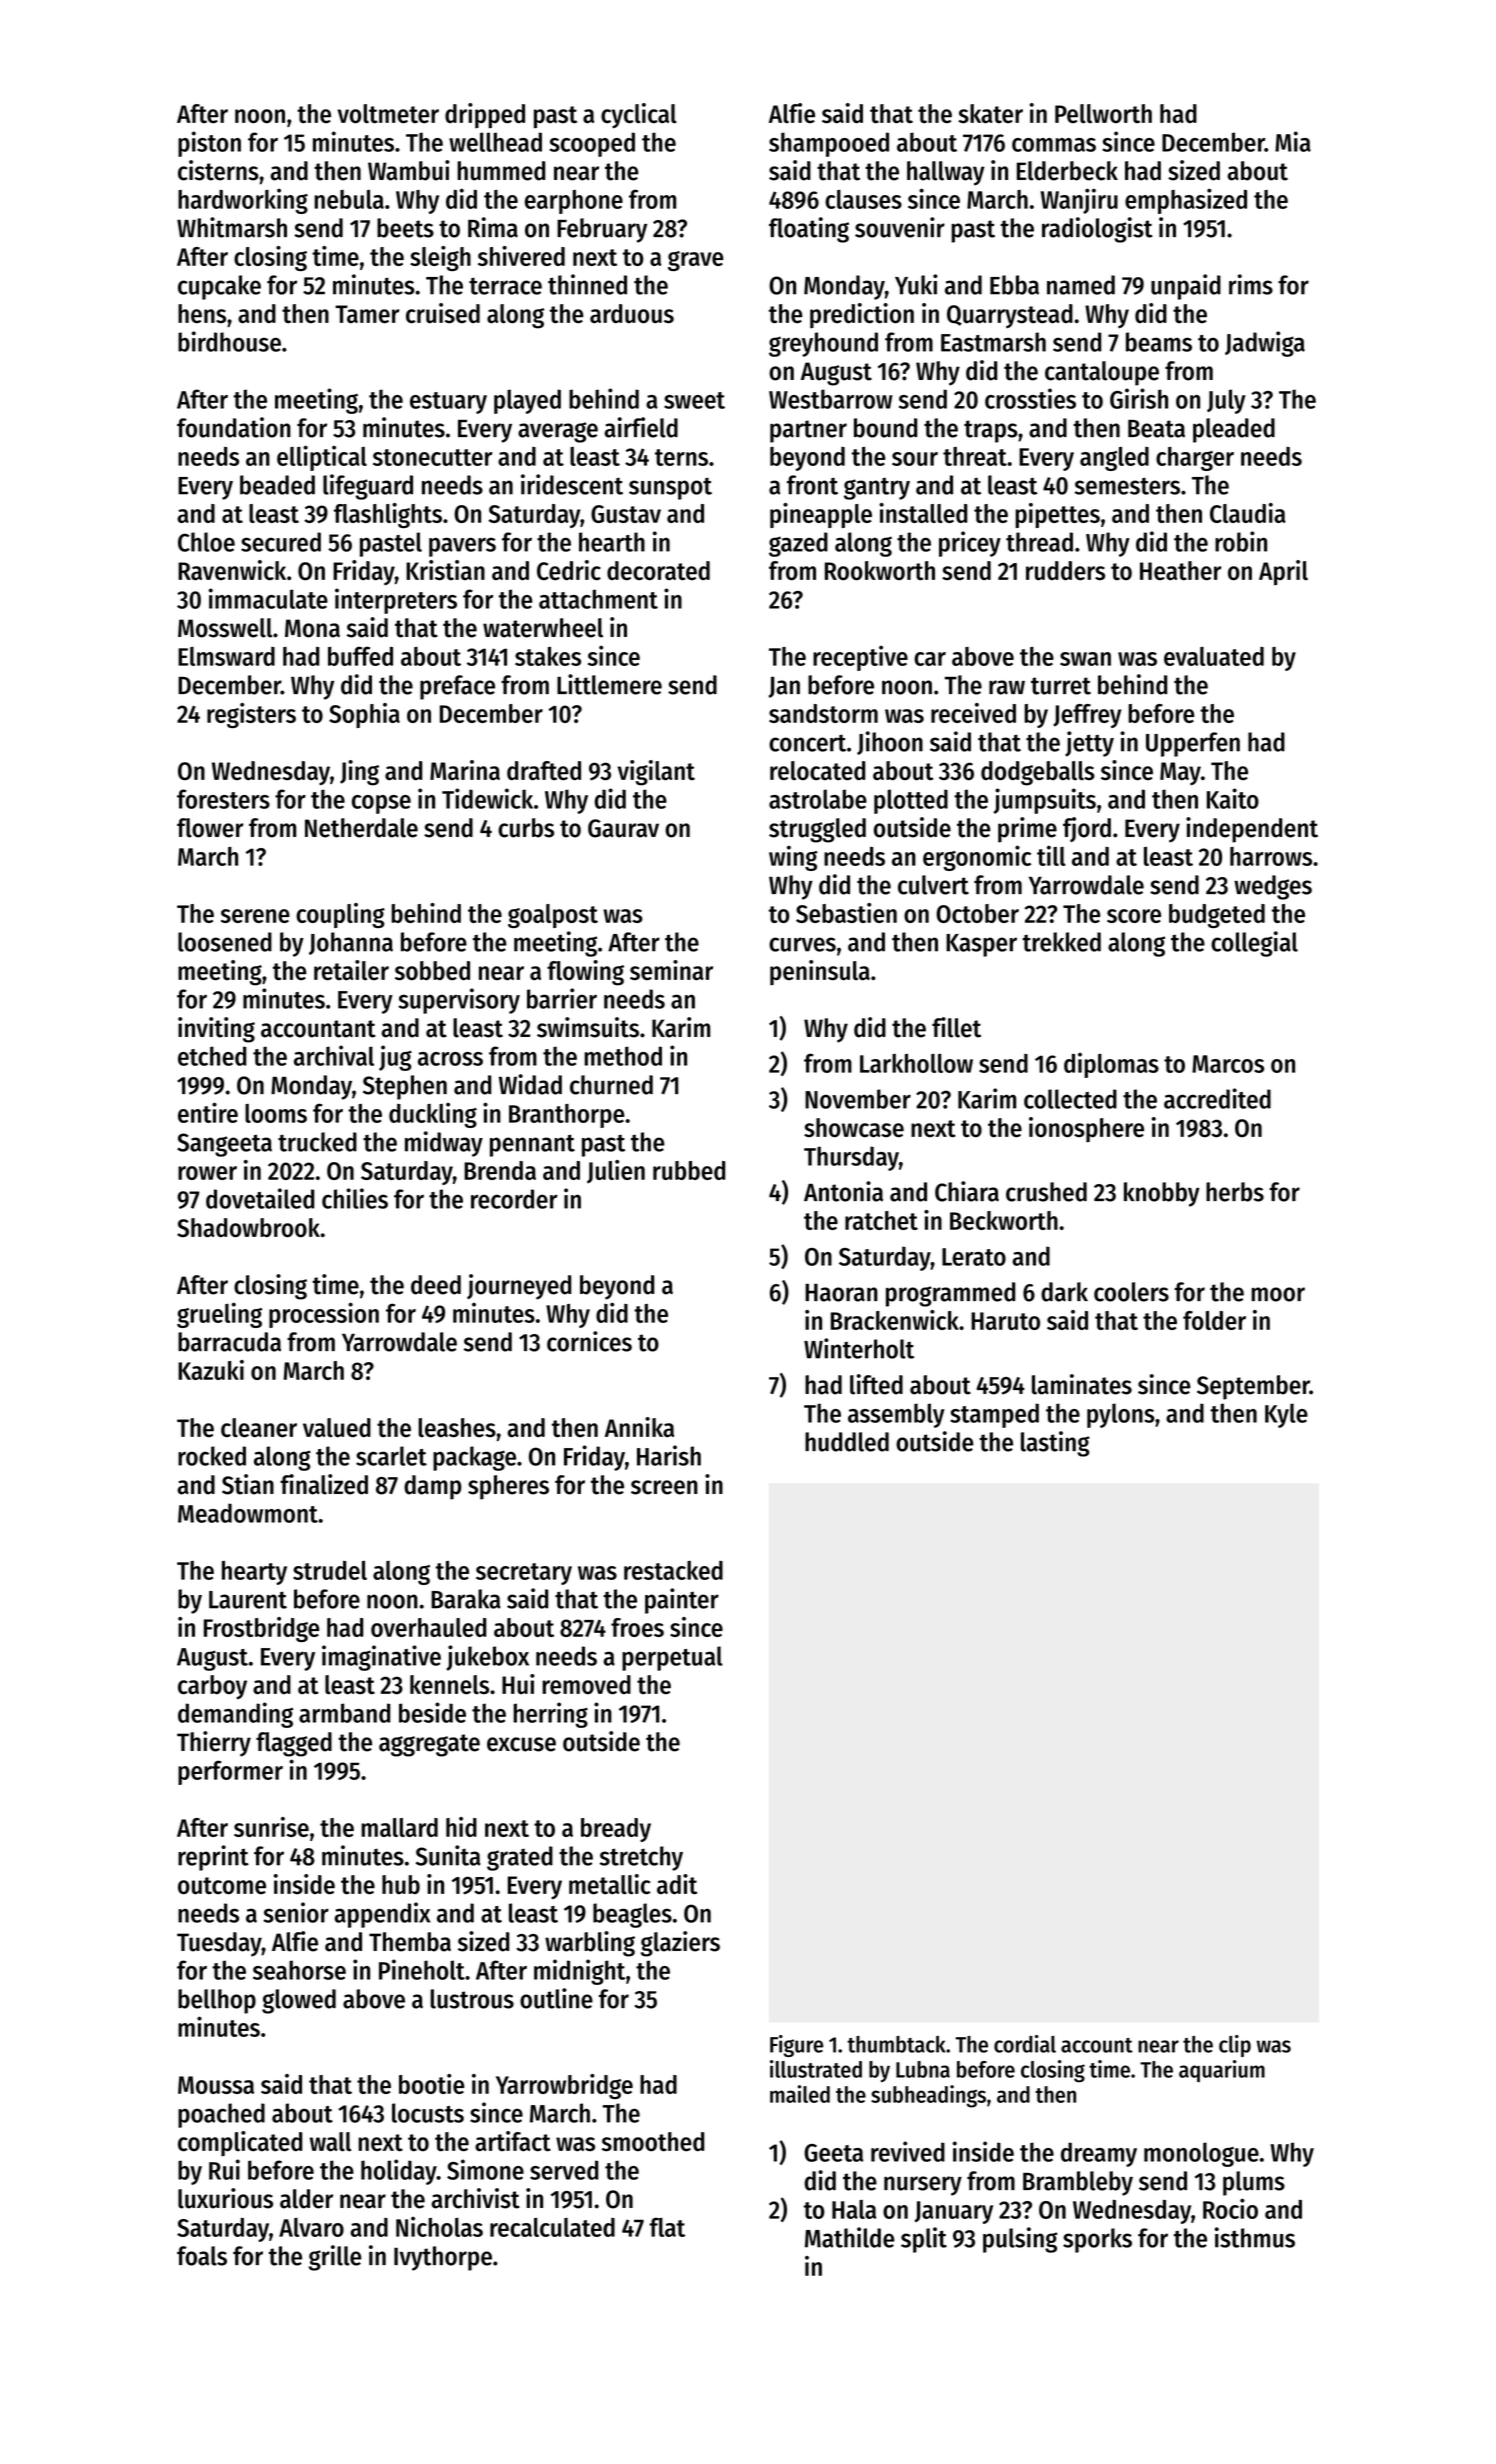 The height and width of the image is (2464, 1496). What do you see at coordinates (623, 828) in the image?
I see `Gaurav` at bounding box center [623, 828].
